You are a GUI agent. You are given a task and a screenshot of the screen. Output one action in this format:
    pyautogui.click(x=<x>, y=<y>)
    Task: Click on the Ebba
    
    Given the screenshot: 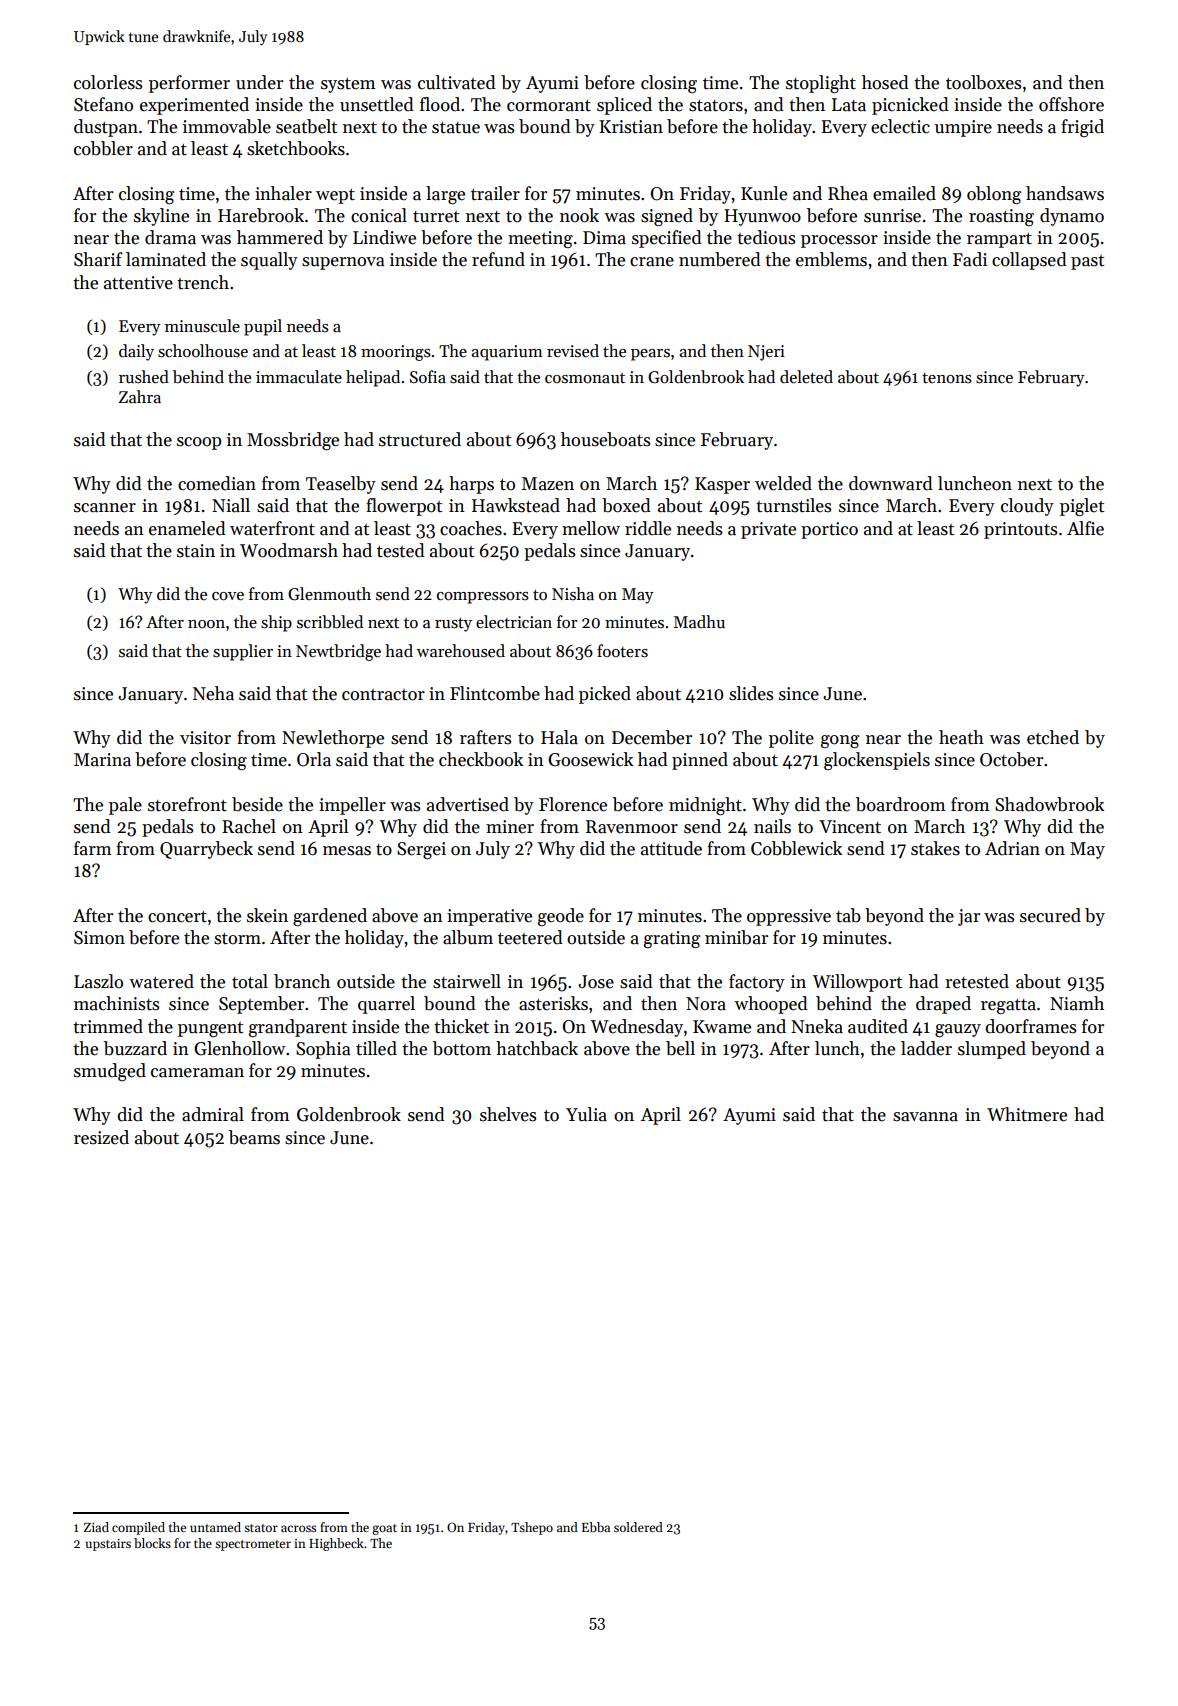 What is the action you would take?
    pyautogui.click(x=596, y=1527)
